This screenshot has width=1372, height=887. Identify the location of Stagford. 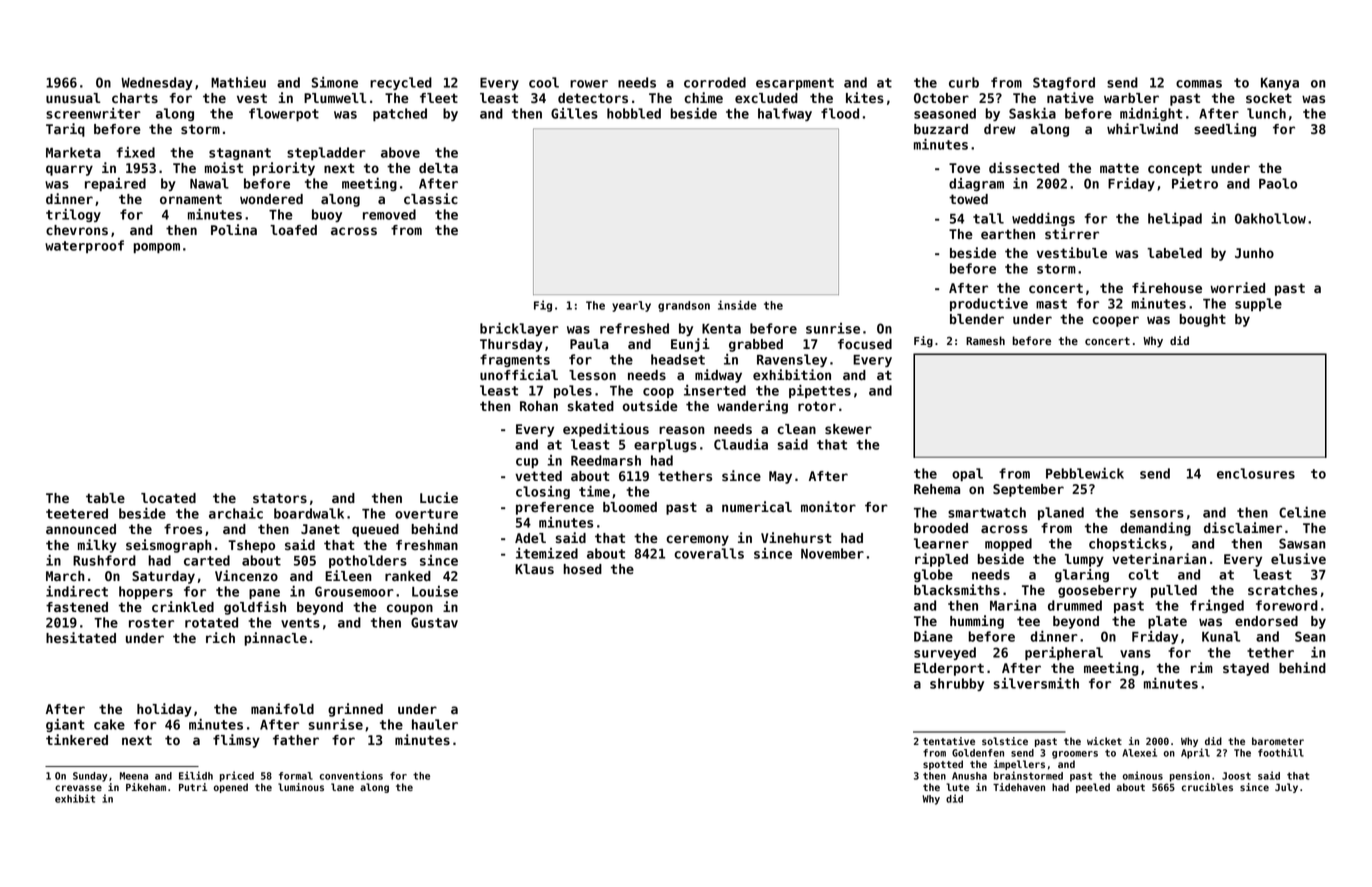
(1064, 83).
